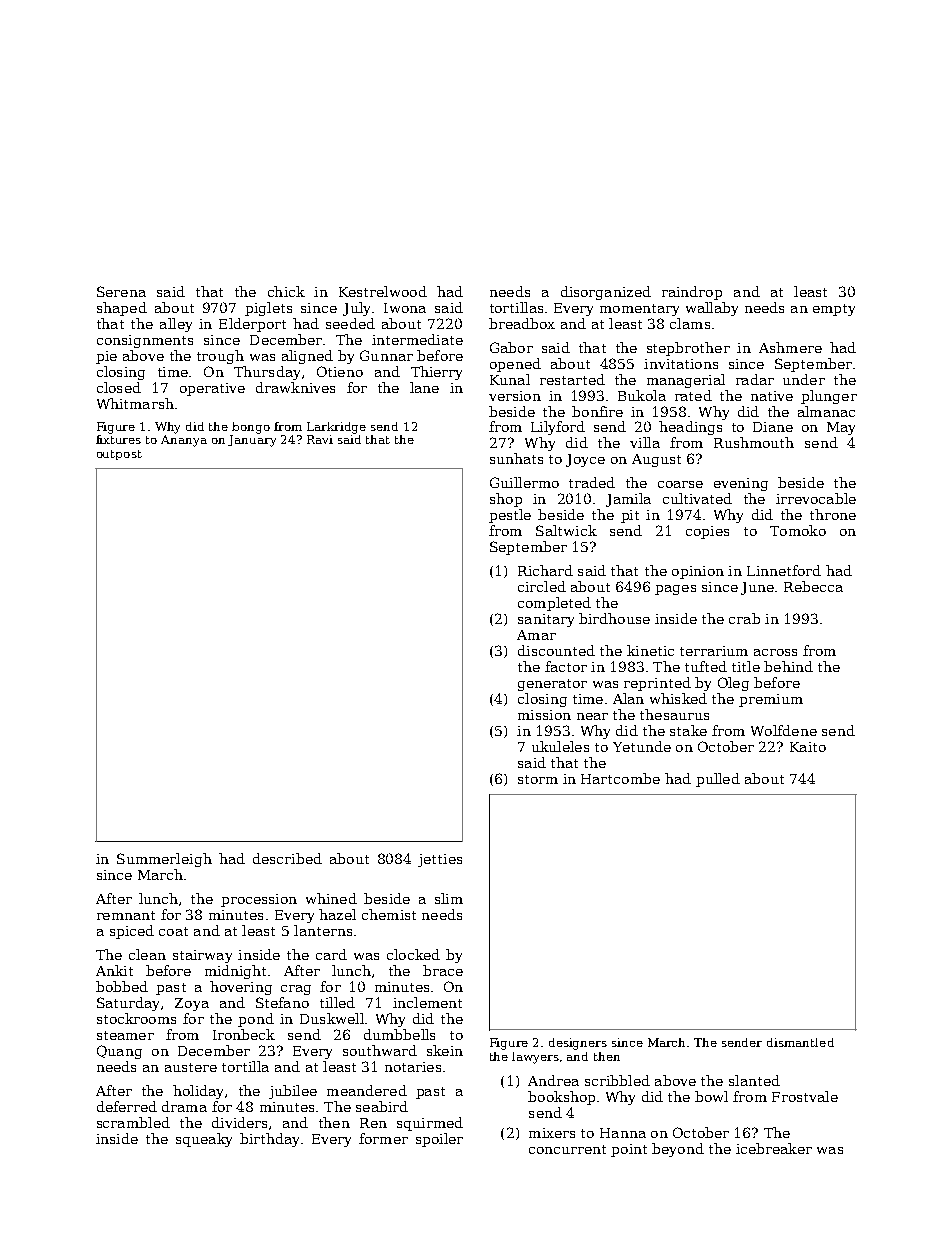  I want to click on outpost, so click(119, 455).
